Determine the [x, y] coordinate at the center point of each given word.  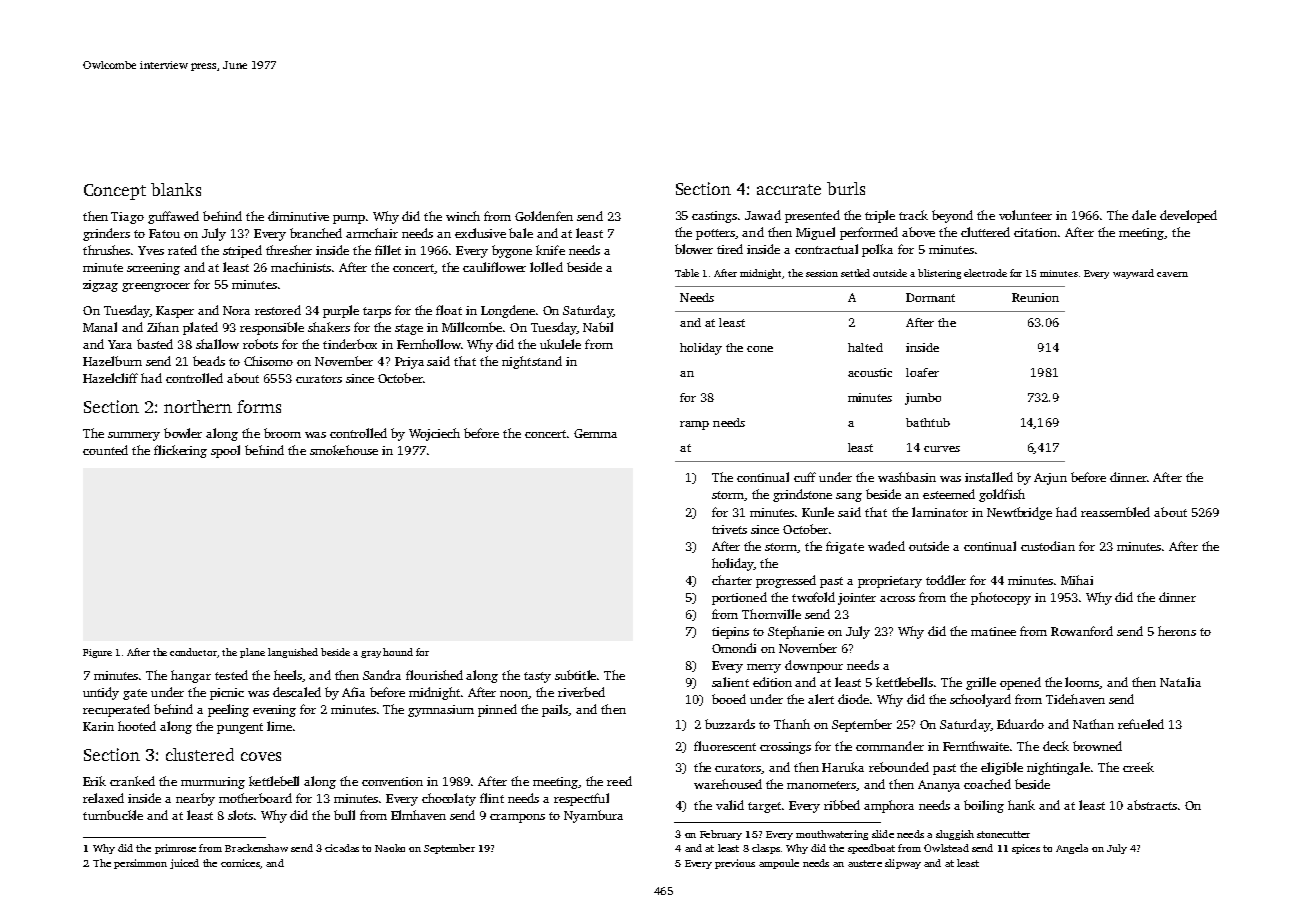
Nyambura [593, 816]
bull [344, 815]
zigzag [100, 286]
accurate [789, 189]
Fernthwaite [976, 746]
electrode [985, 273]
